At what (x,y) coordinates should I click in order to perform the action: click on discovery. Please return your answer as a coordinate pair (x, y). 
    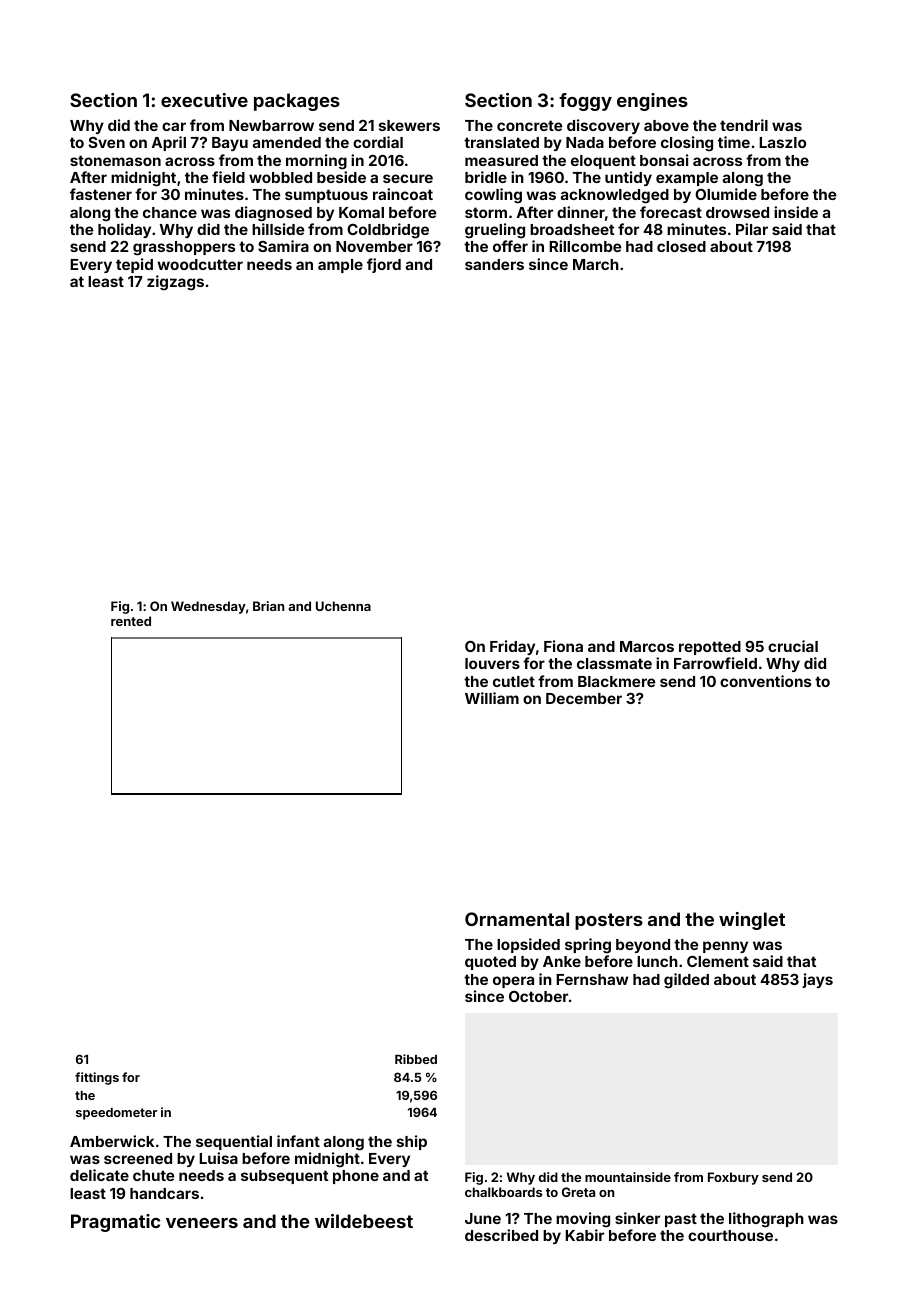
    Looking at the image, I should click on (603, 126).
